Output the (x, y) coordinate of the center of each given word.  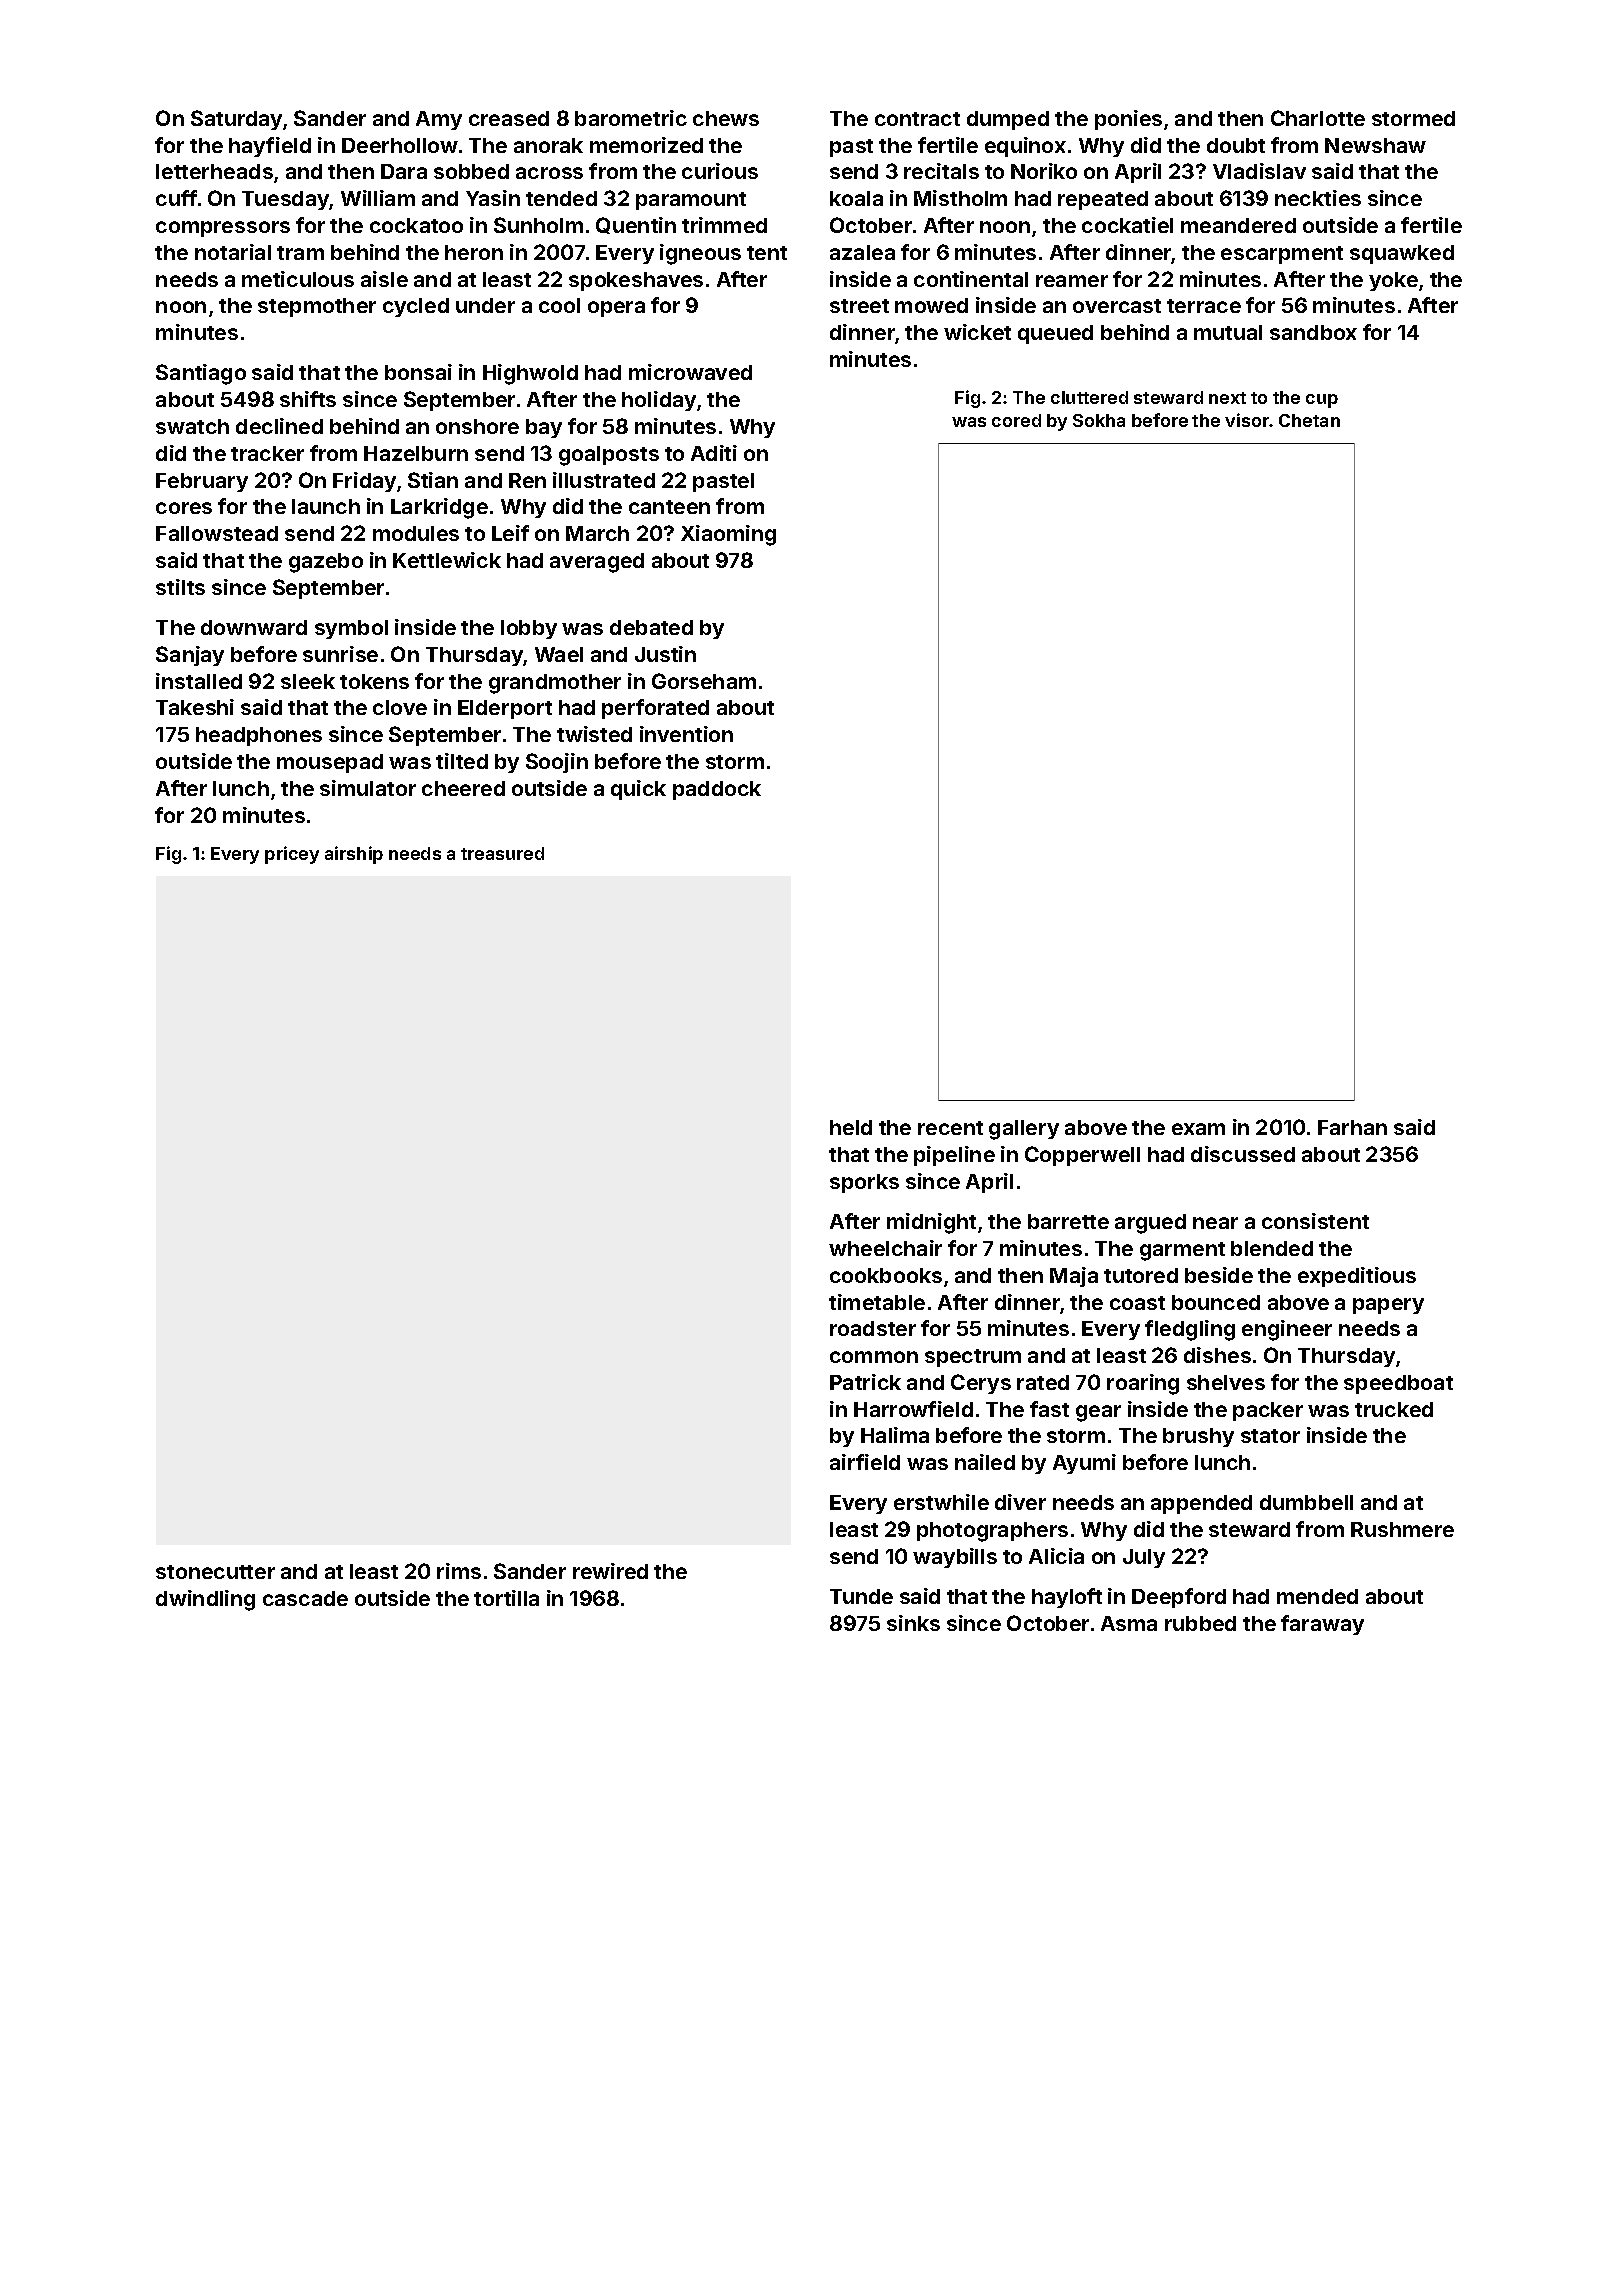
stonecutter (215, 1572)
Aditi (714, 453)
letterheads (214, 171)
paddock (717, 790)
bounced (1216, 1302)
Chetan (1309, 420)
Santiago (201, 374)
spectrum (973, 1358)
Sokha (1099, 420)
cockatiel (1127, 225)
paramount (691, 201)
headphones (259, 736)
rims (459, 1571)
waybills (955, 1558)
